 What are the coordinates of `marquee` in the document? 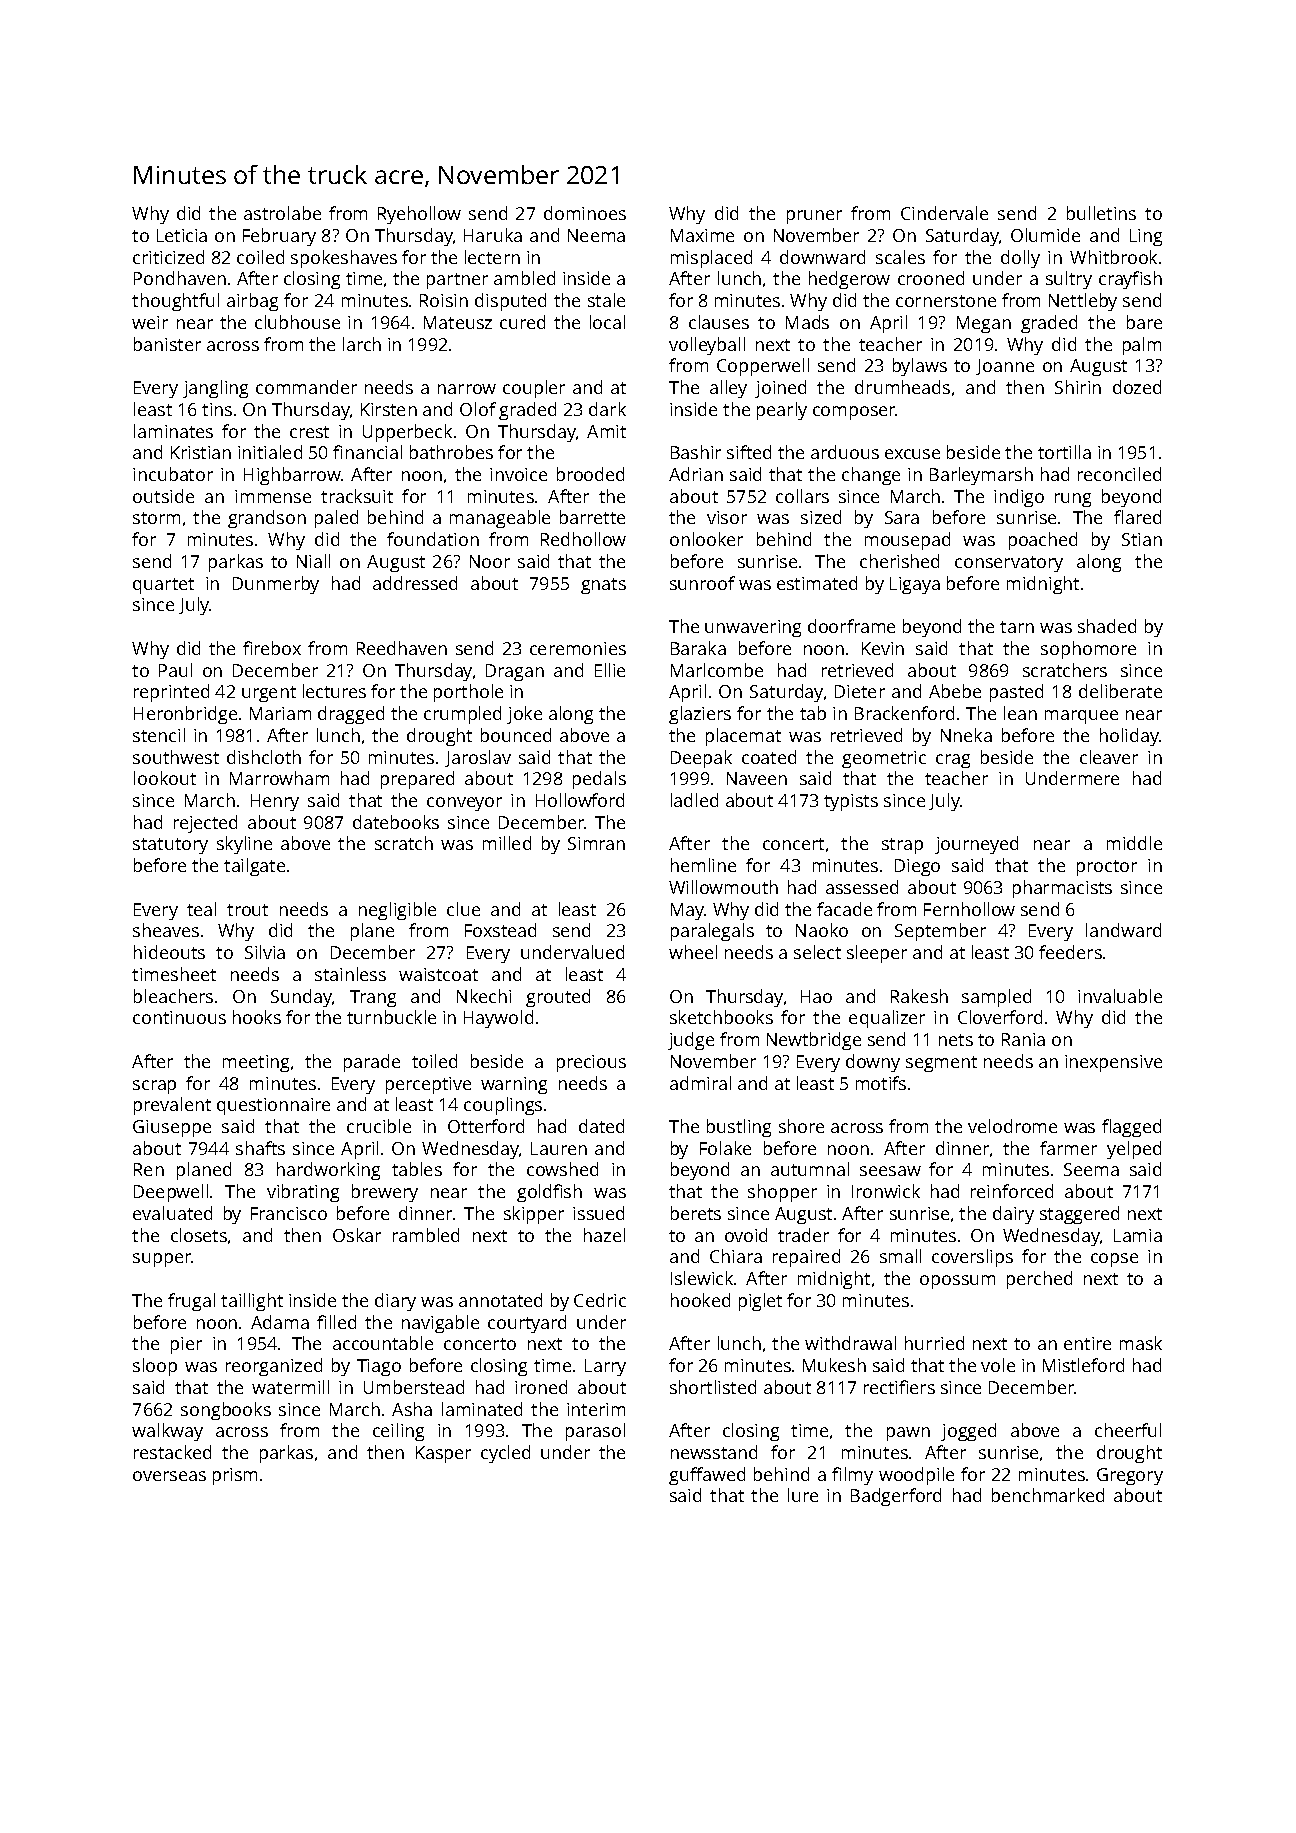 It's located at (1081, 717).
